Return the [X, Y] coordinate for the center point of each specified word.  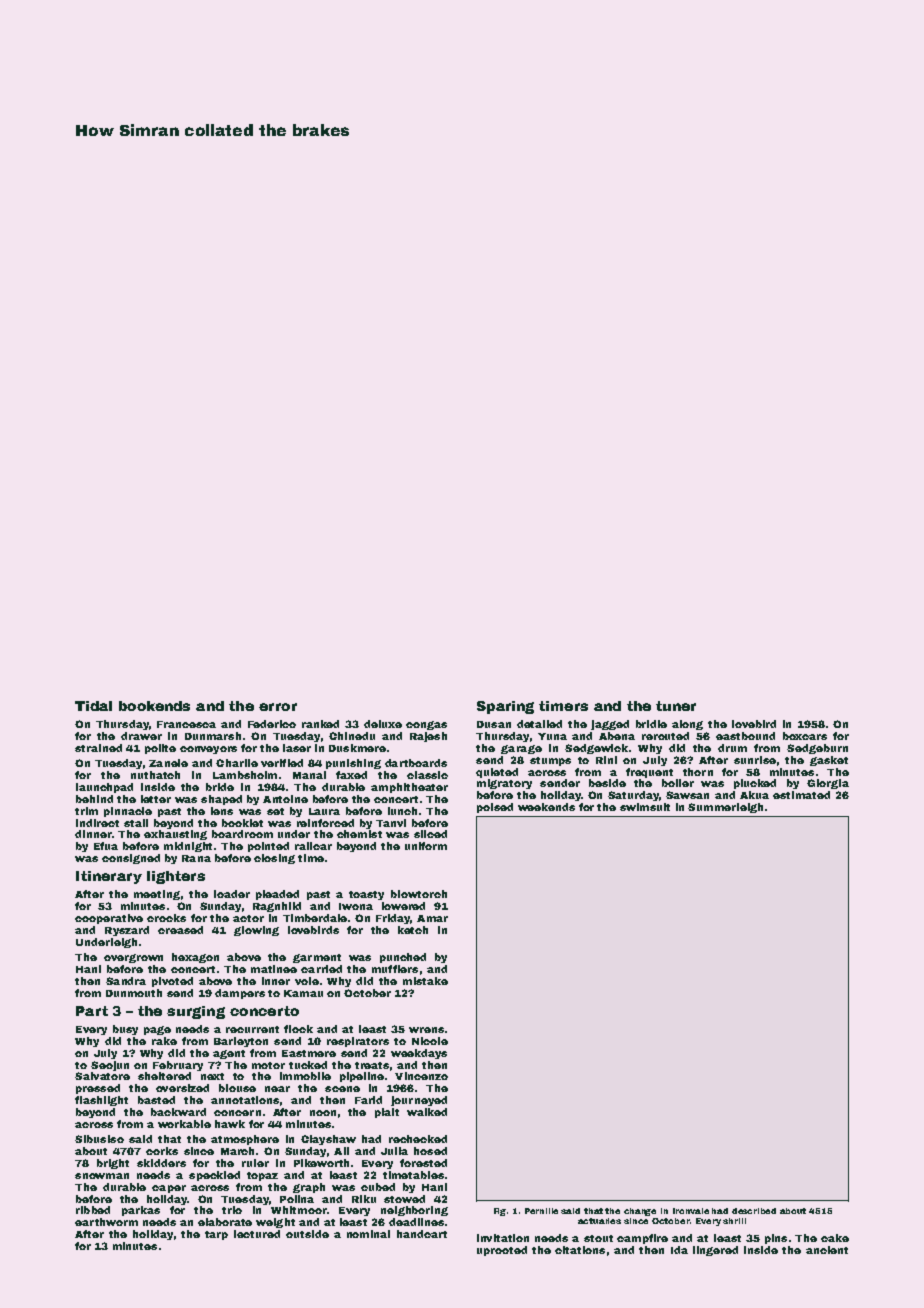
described [754, 1211]
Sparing [505, 707]
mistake [425, 981]
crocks [166, 918]
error [278, 707]
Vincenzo [421, 1076]
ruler [255, 1163]
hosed [430, 1151]
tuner [676, 706]
